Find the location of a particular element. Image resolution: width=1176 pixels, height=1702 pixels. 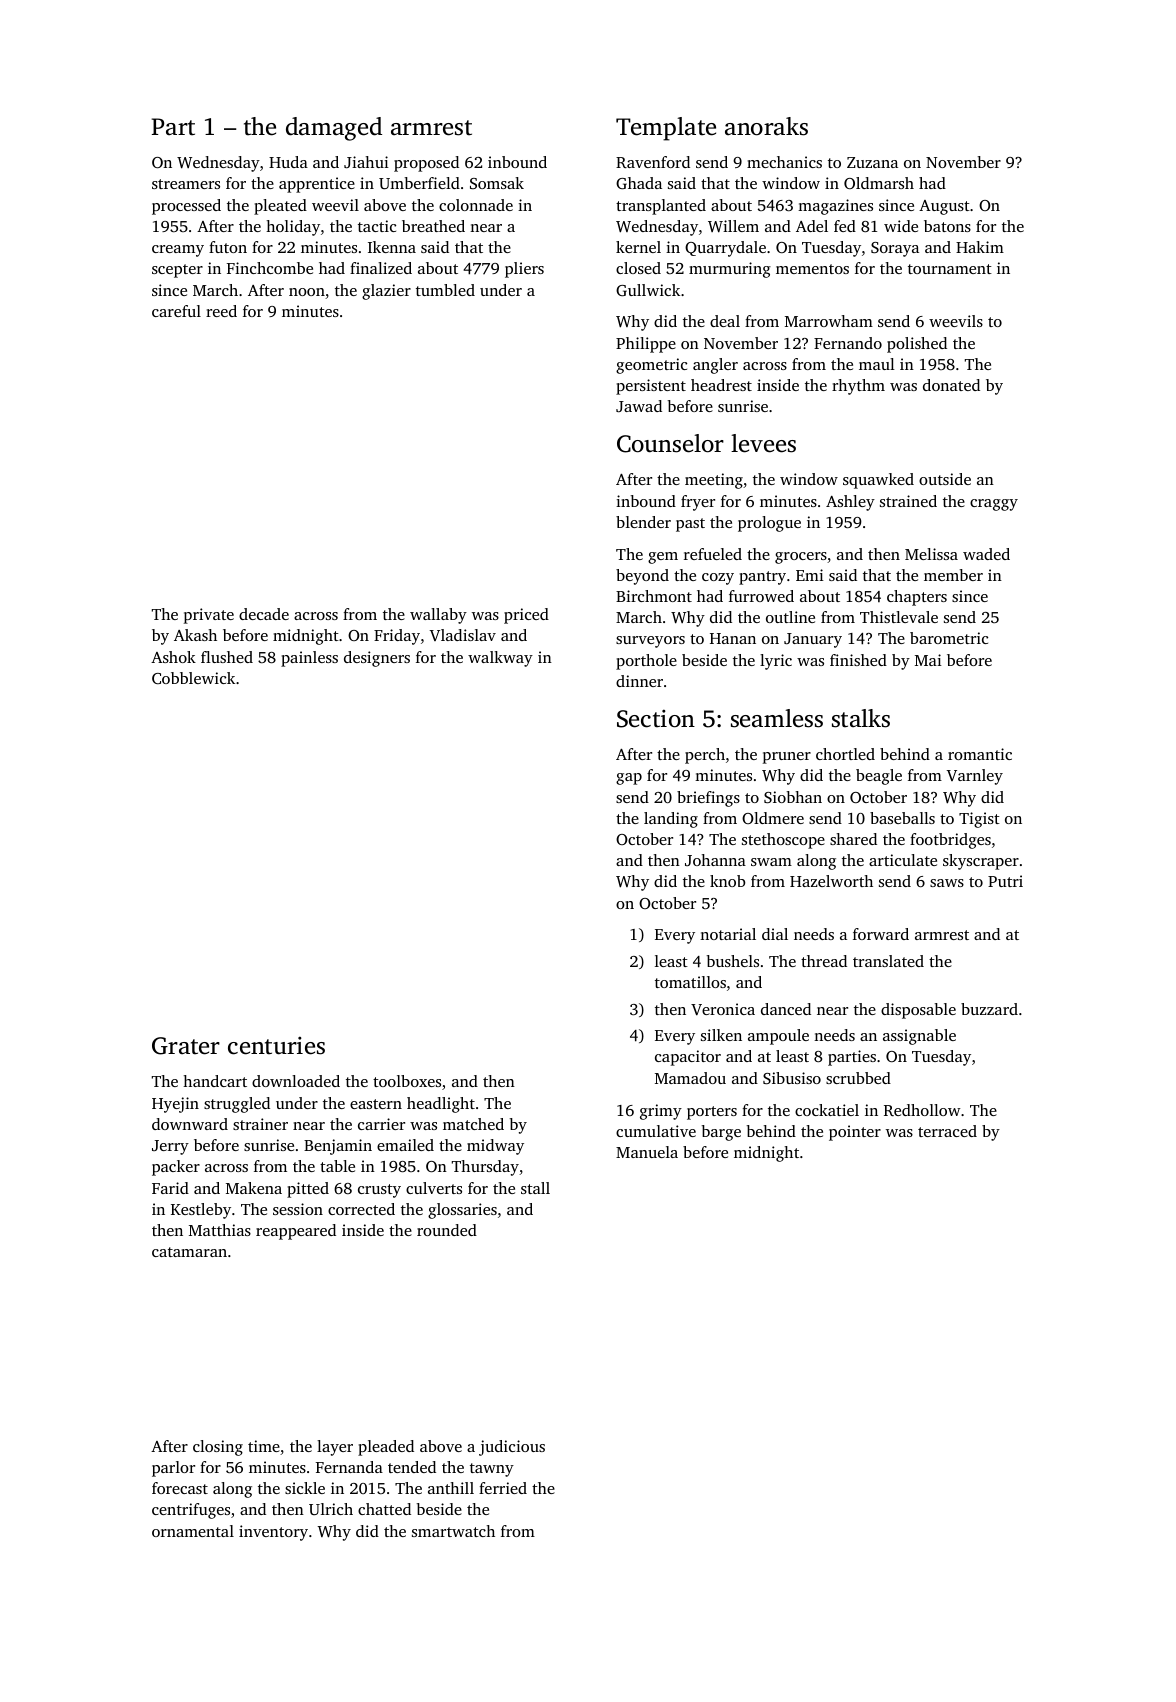

painless is located at coordinates (309, 659).
